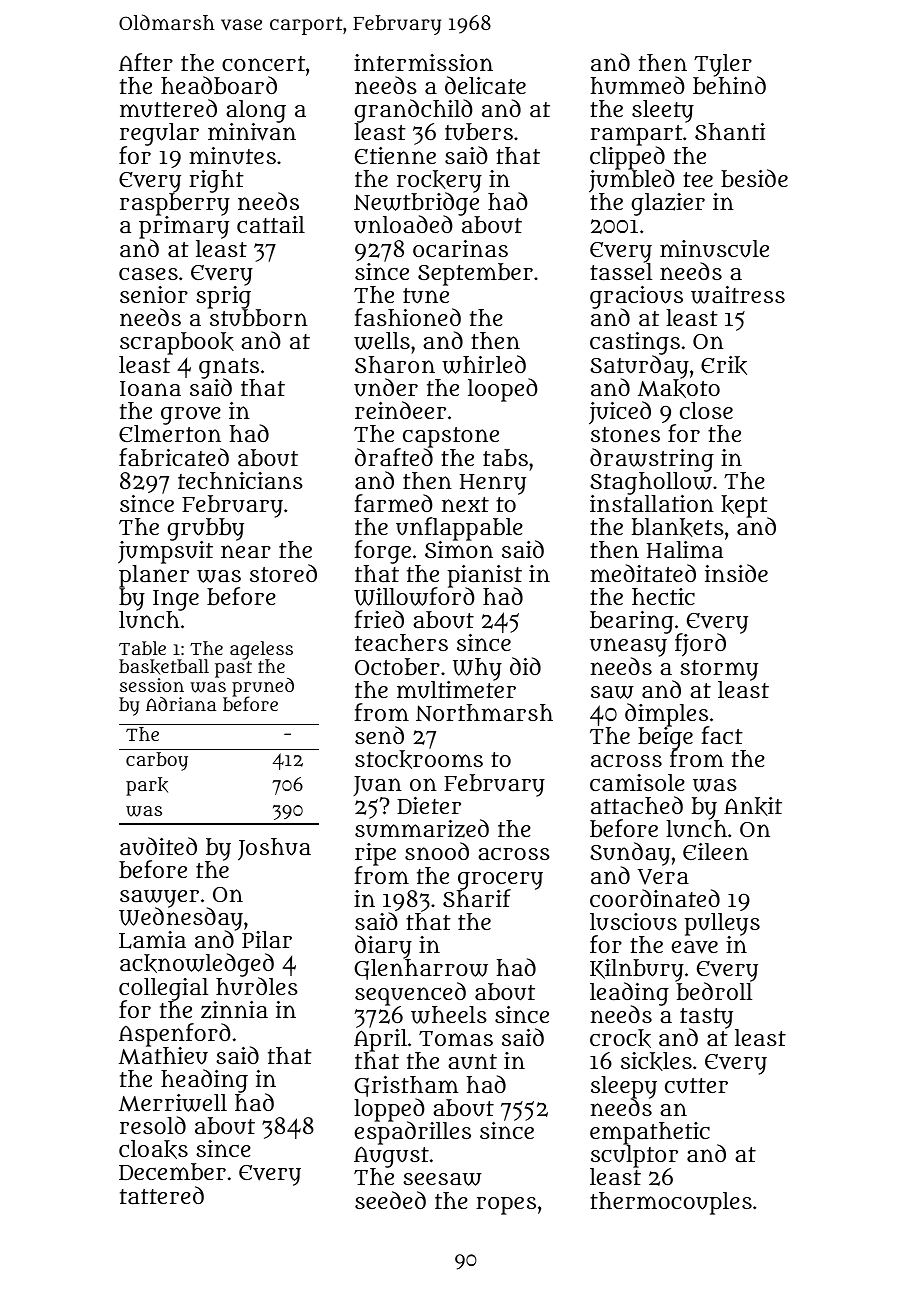  What do you see at coordinates (628, 158) in the page?
I see `clipped` at bounding box center [628, 158].
